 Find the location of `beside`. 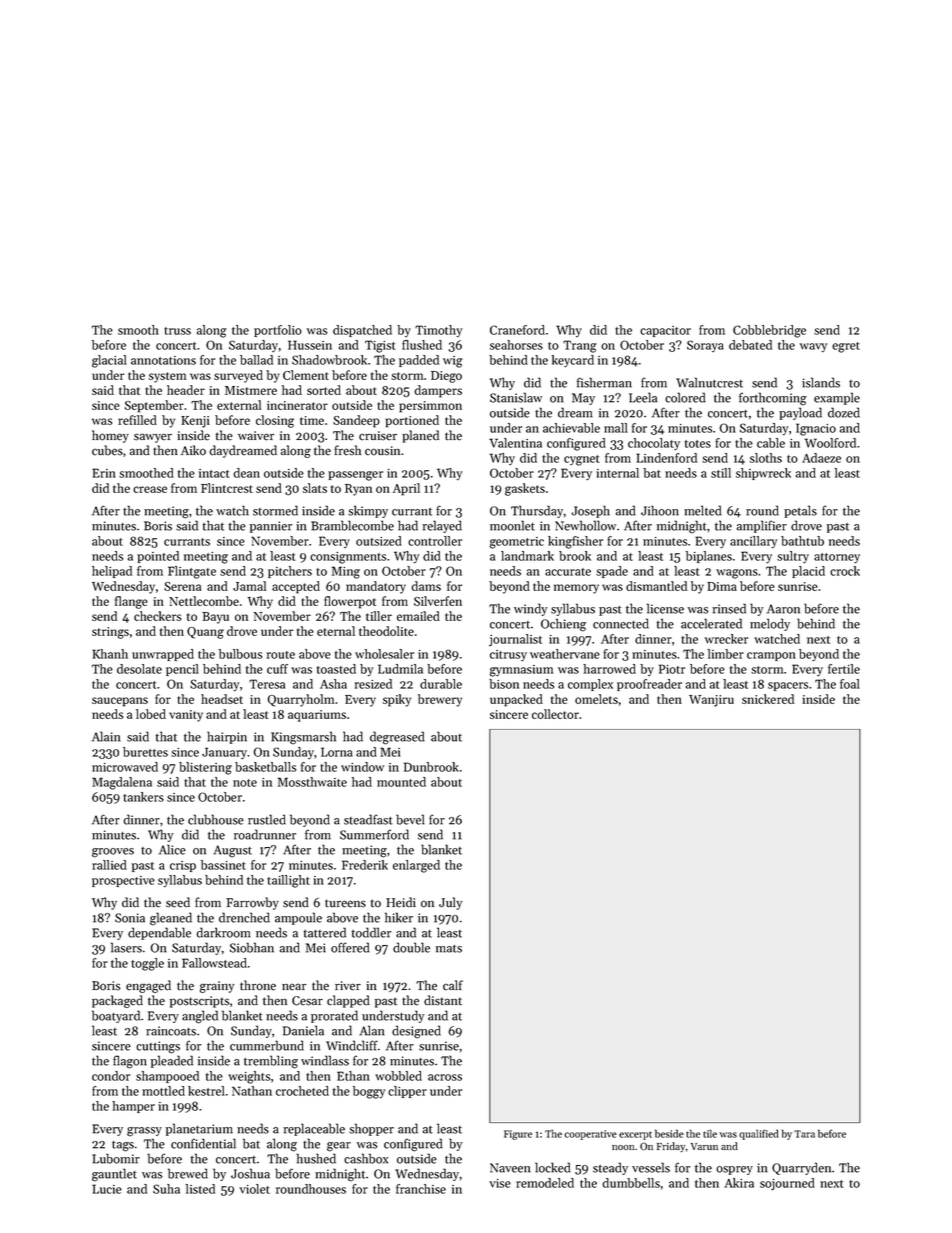

beside is located at coordinates (669, 1133).
